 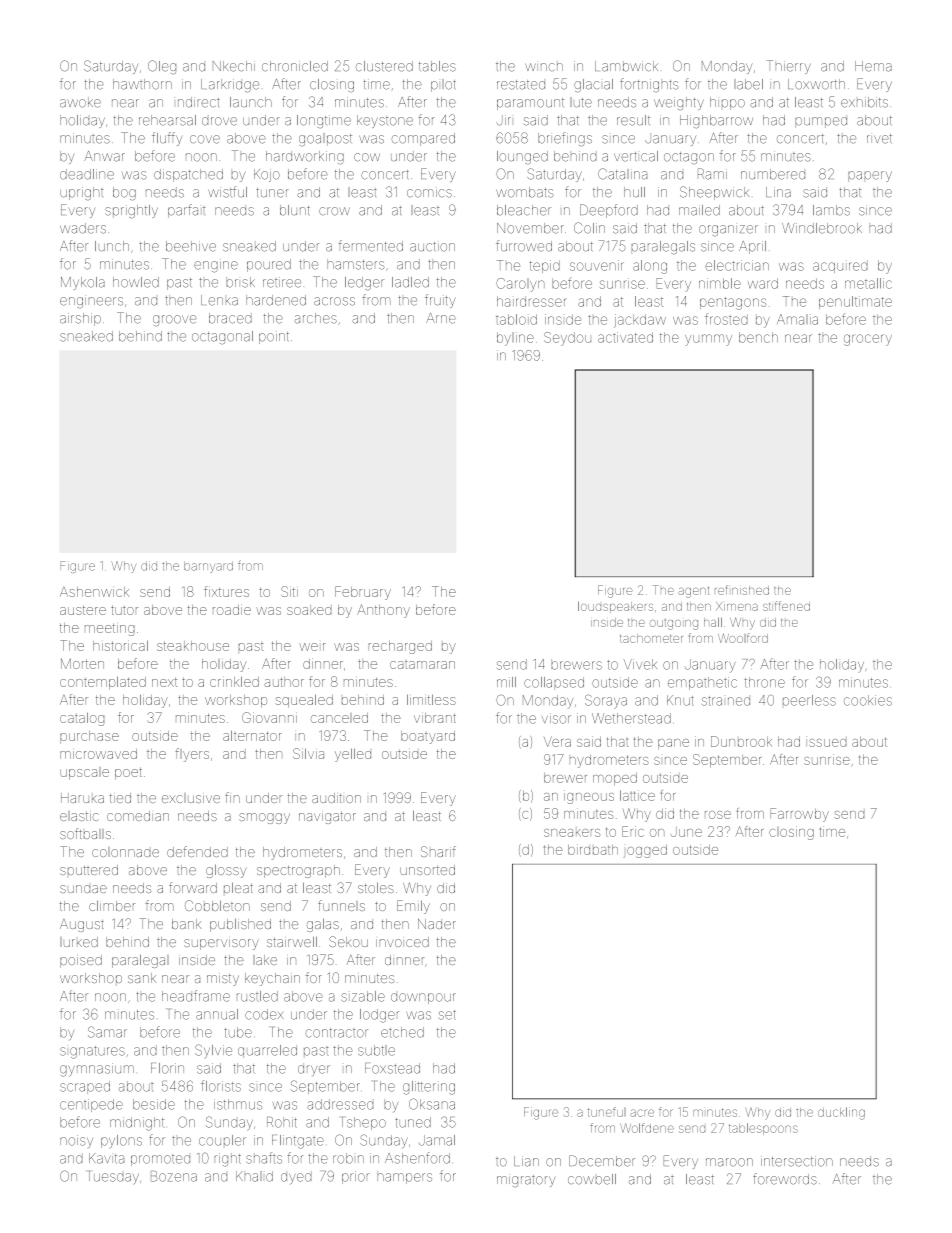 What do you see at coordinates (80, 319) in the document?
I see `airship` at bounding box center [80, 319].
